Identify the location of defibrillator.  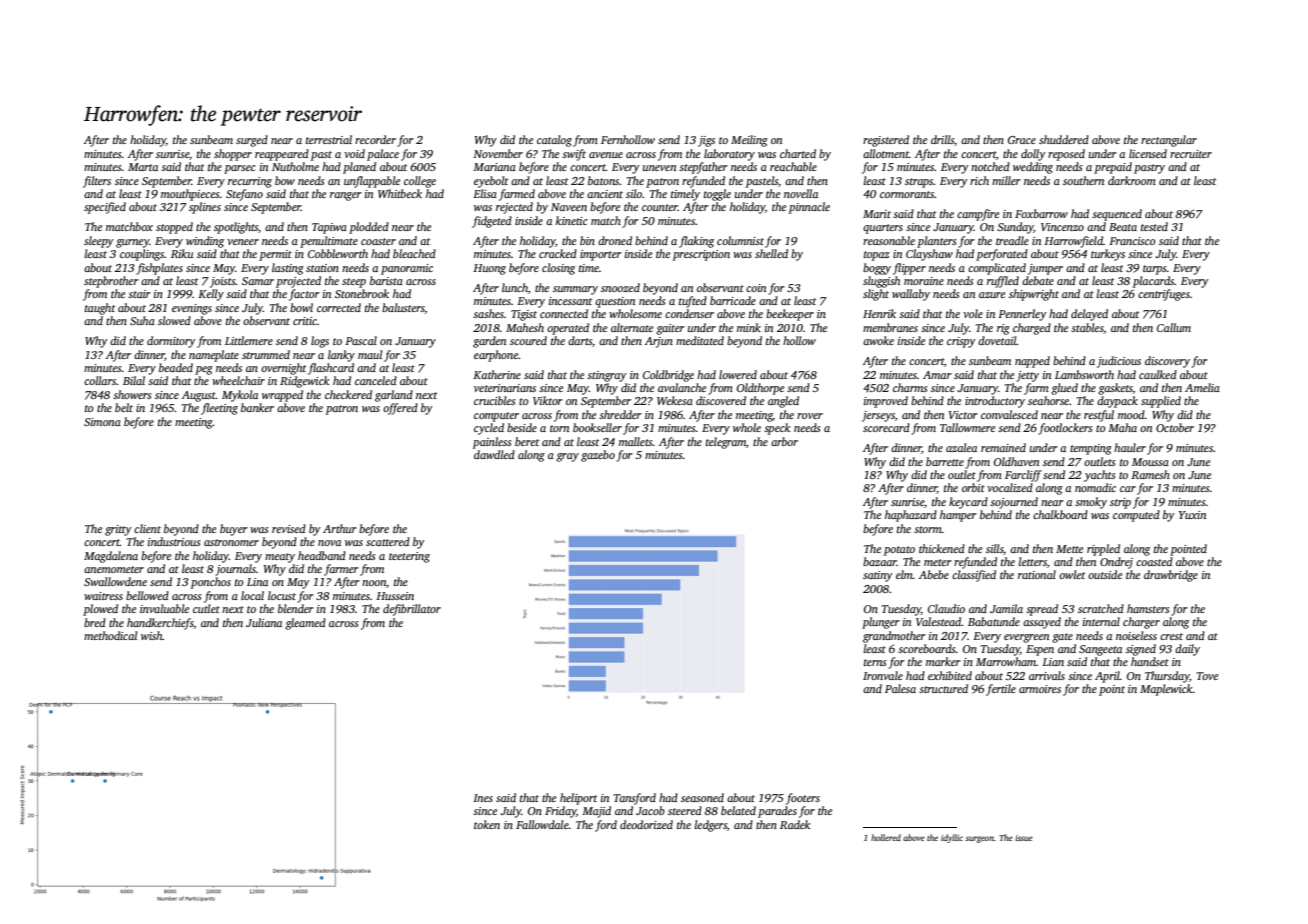
(412, 610).
